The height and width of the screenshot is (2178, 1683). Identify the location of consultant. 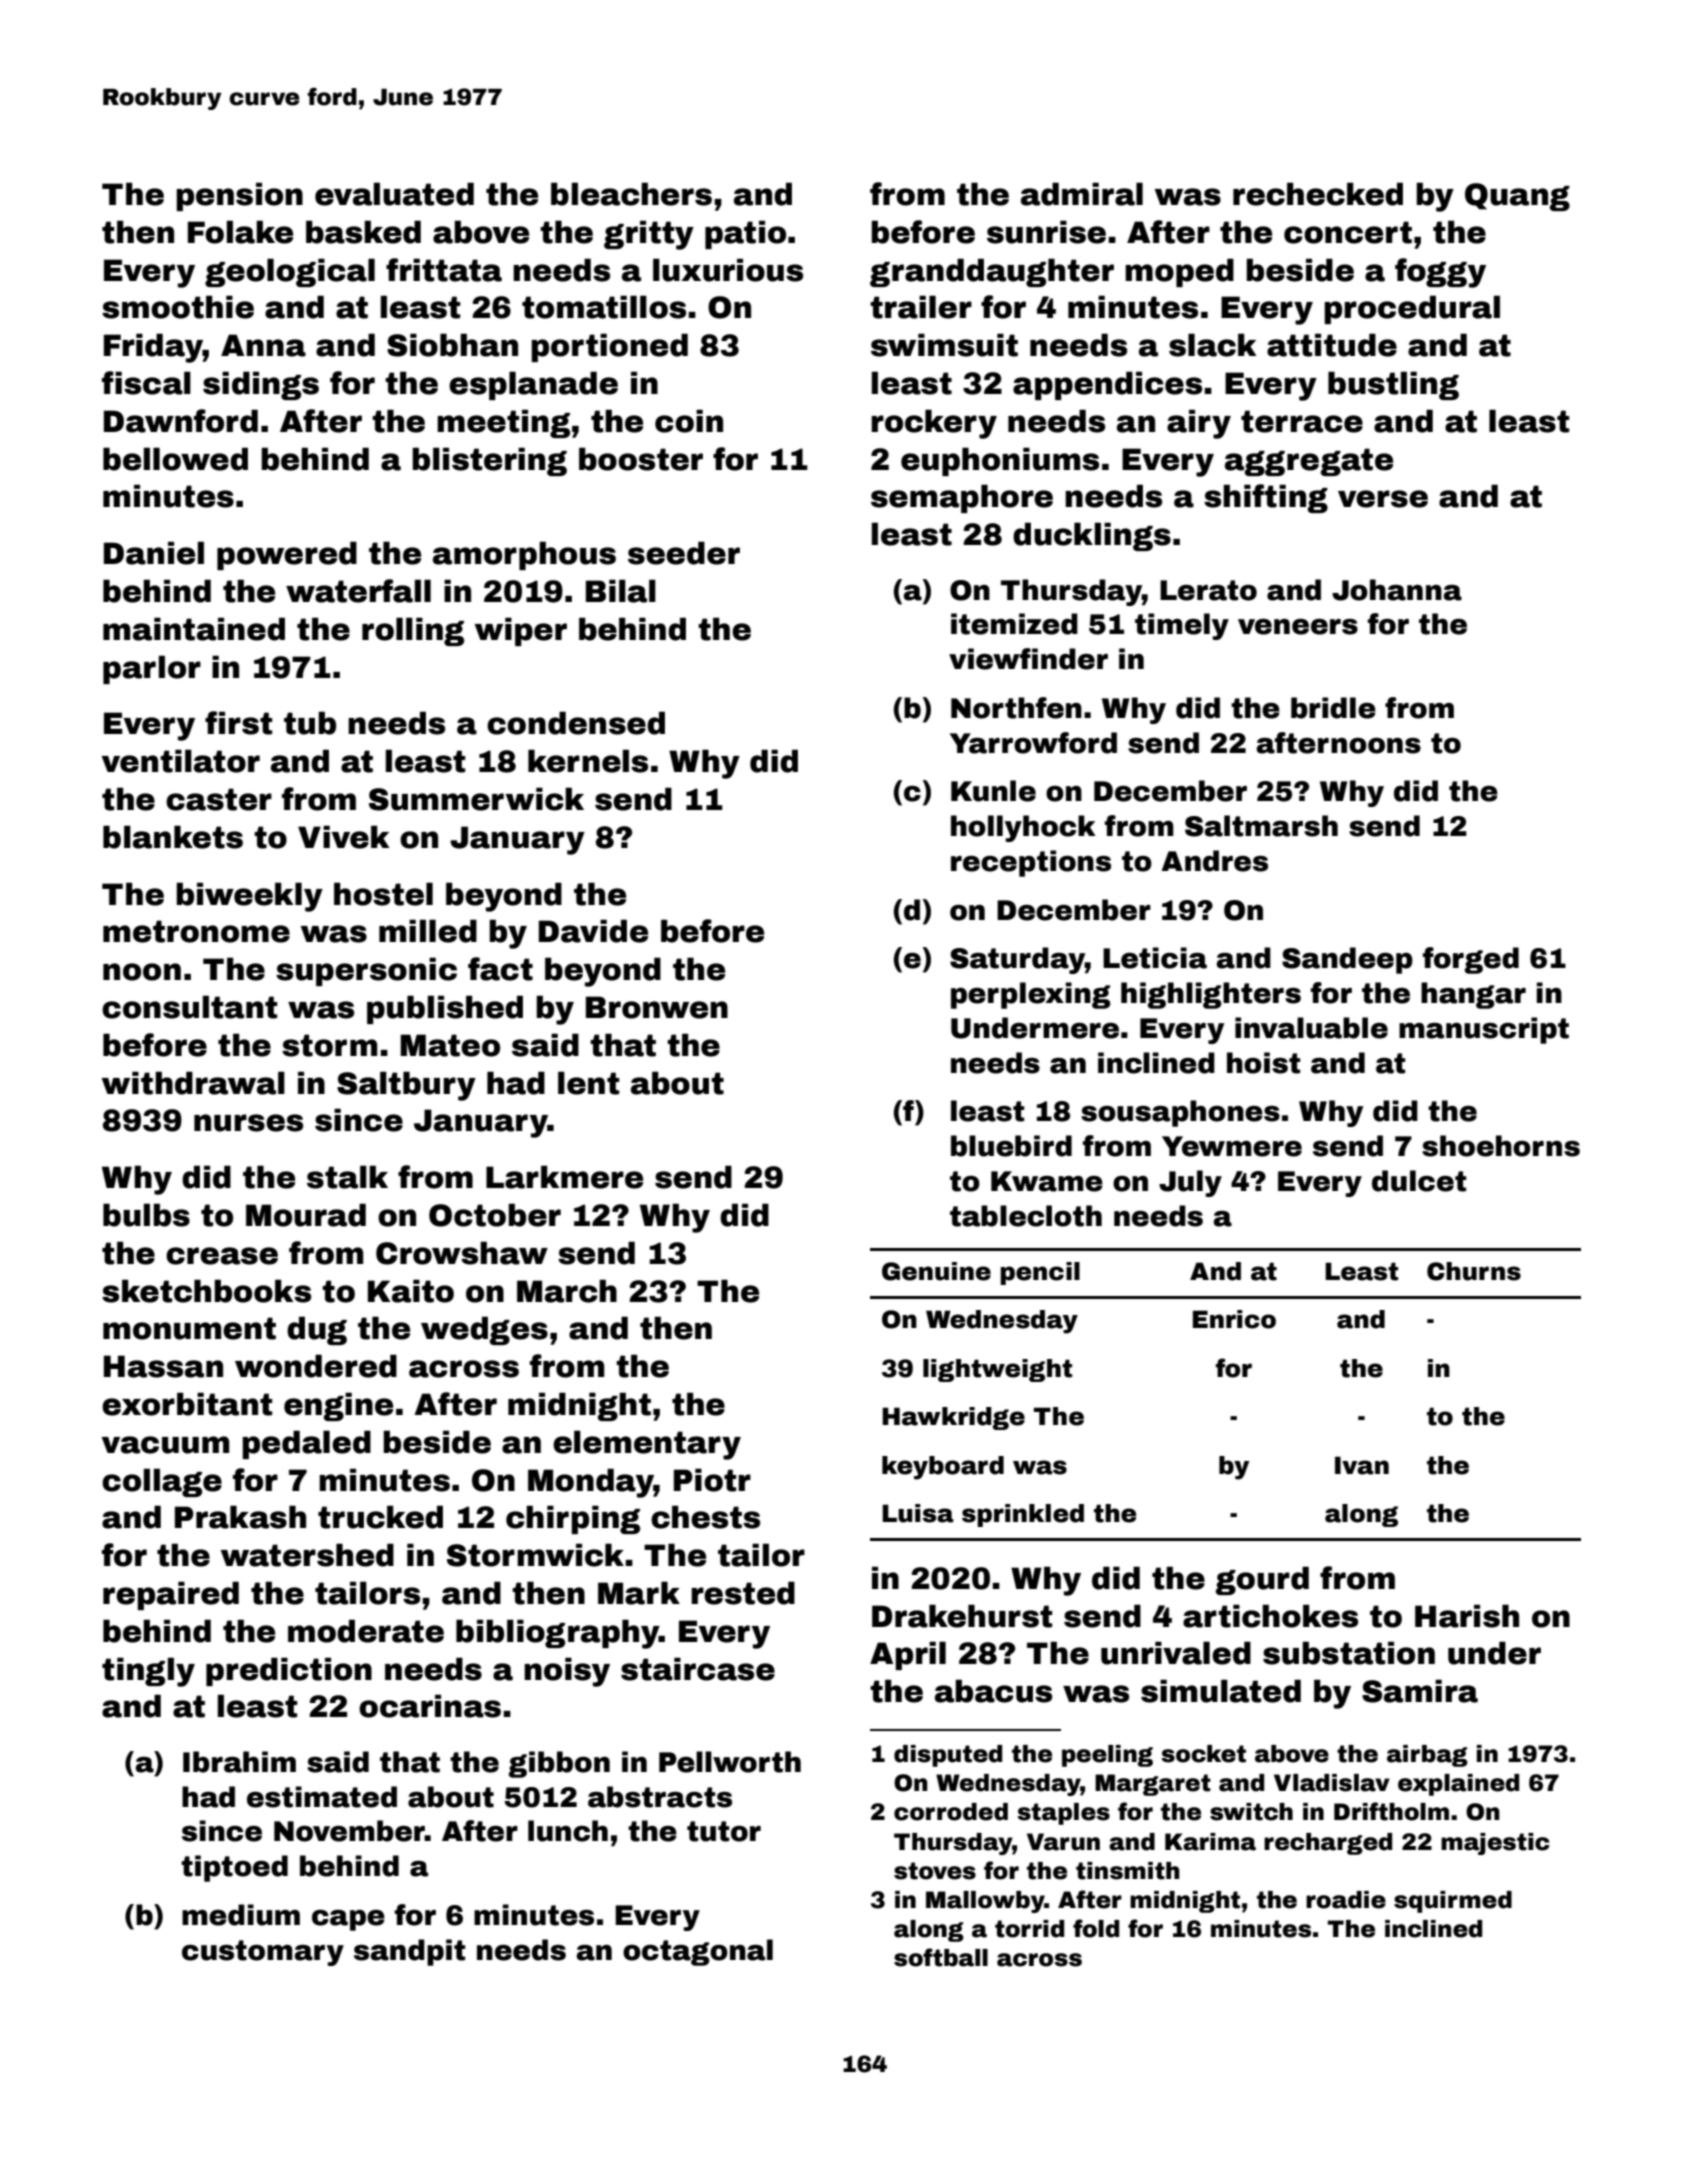
(189, 1007).
